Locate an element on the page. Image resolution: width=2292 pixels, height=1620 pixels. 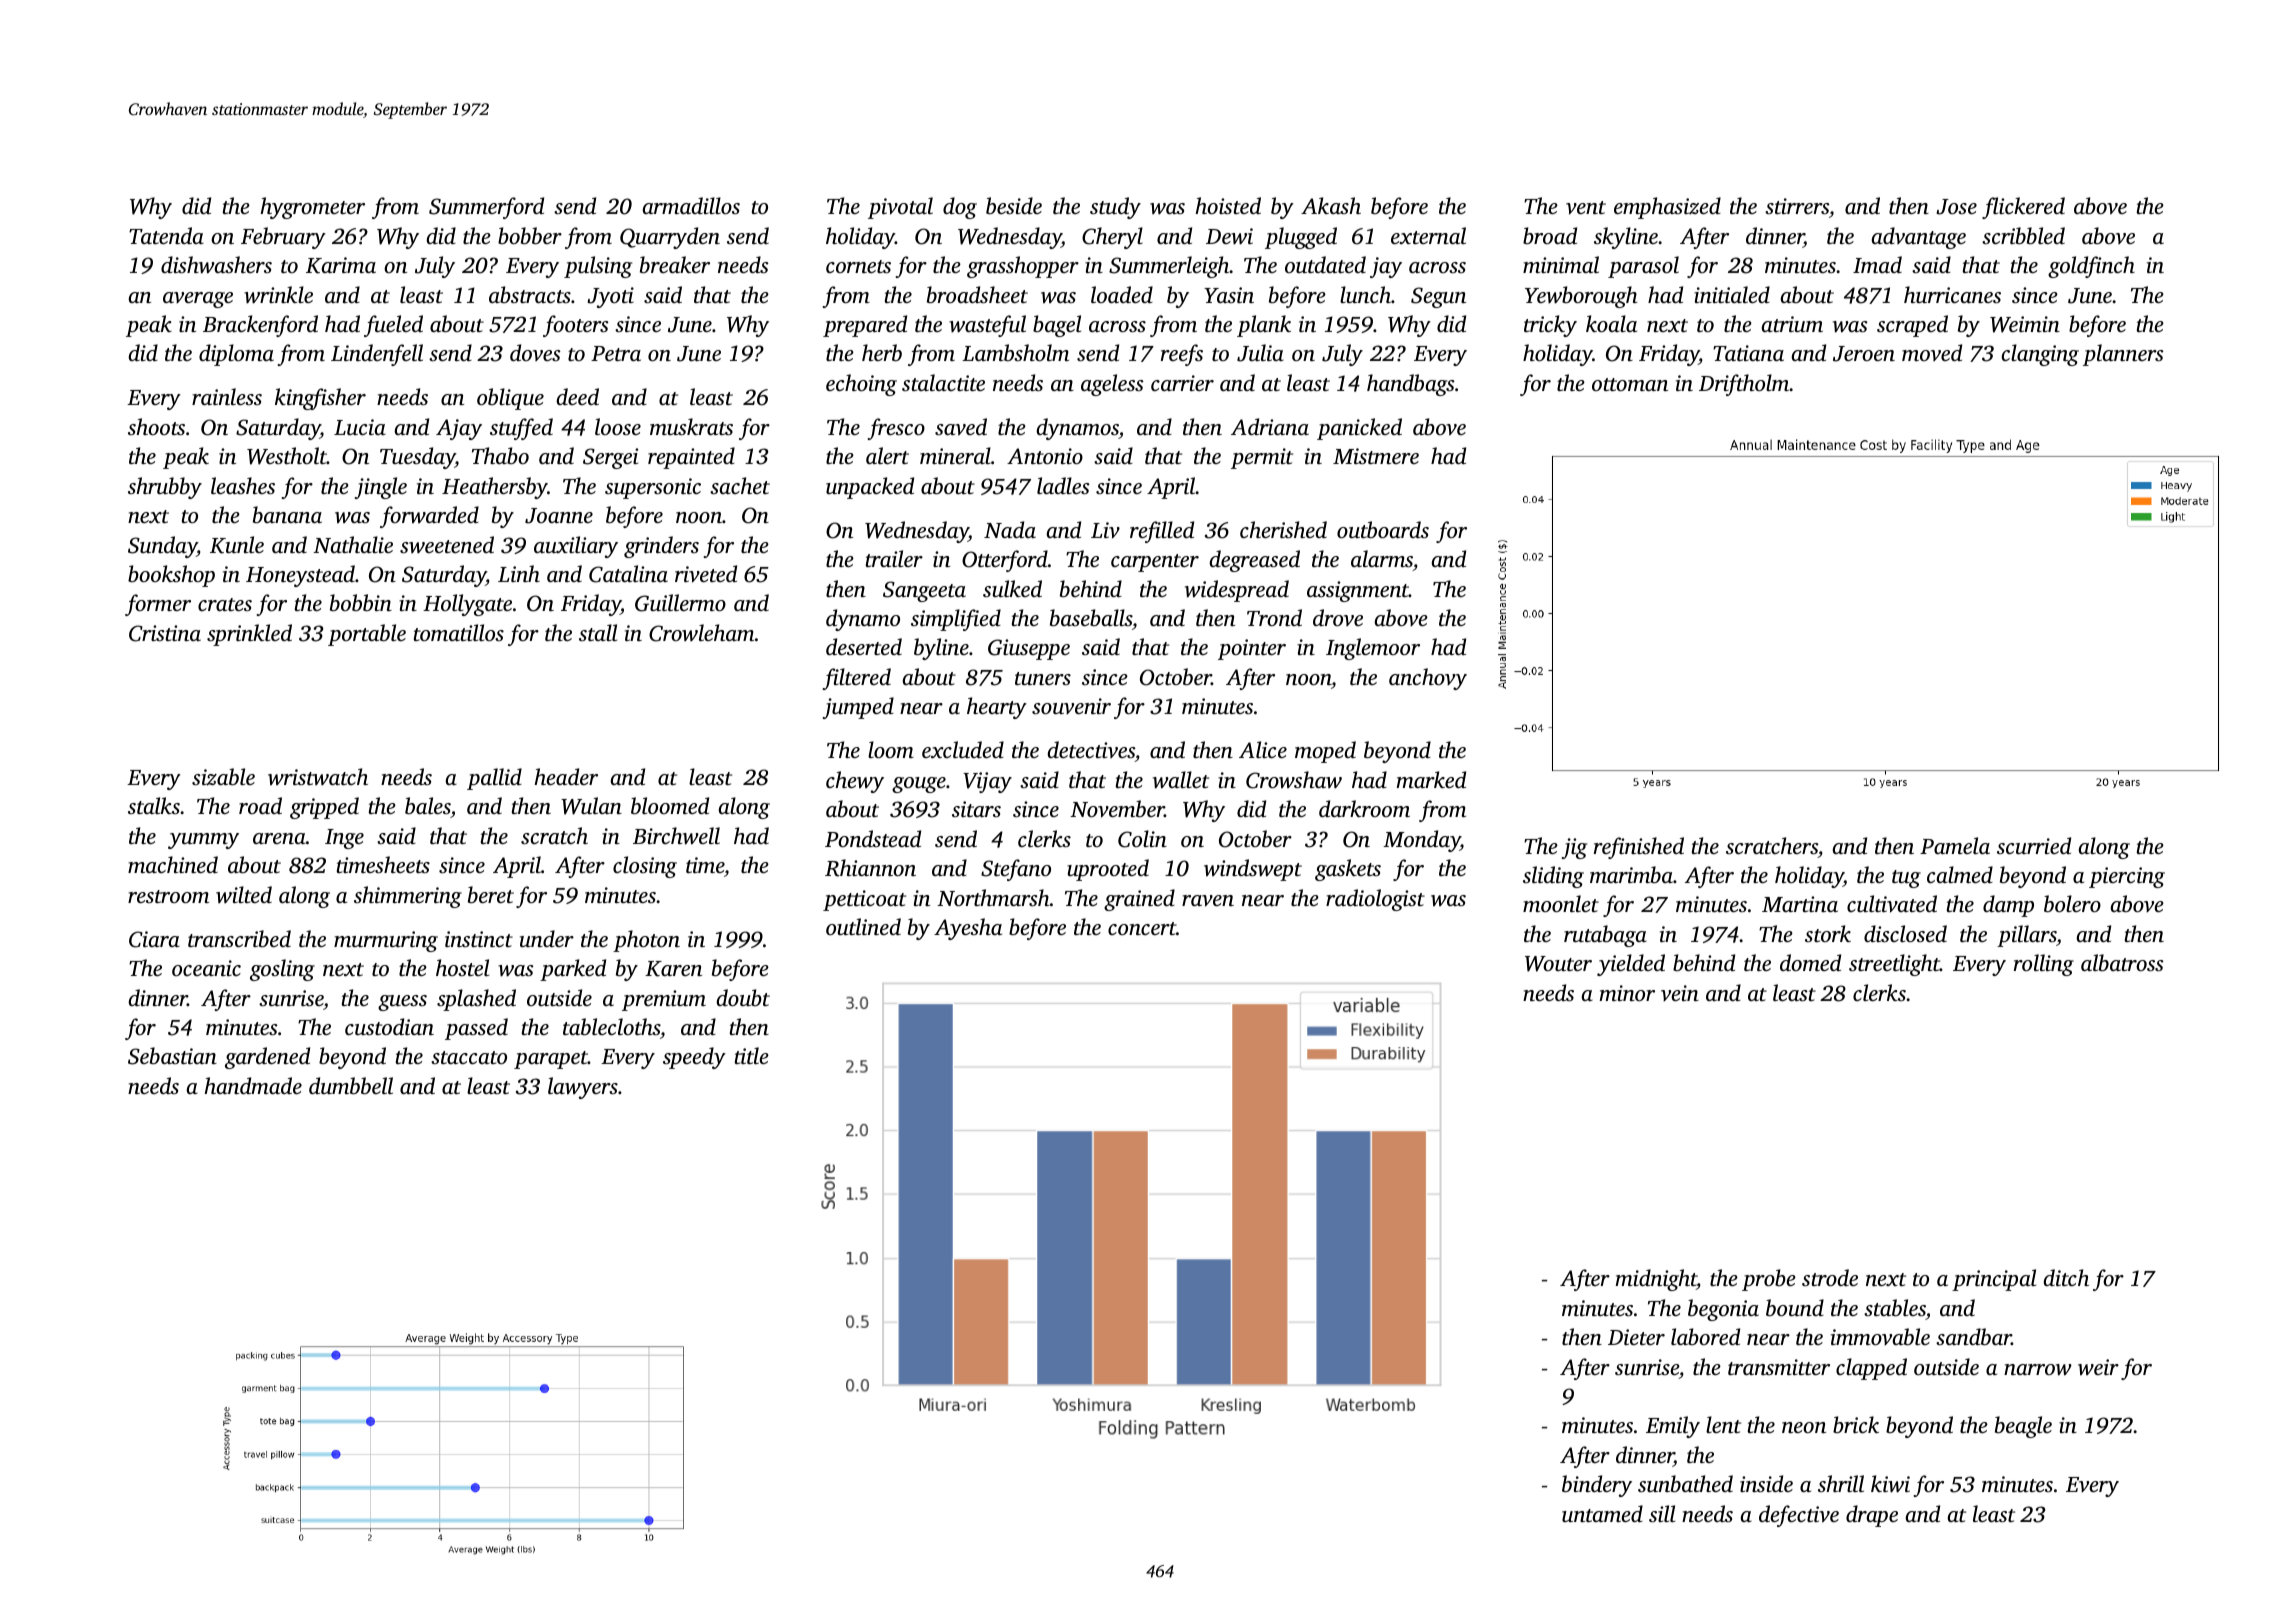
Emily is located at coordinates (1673, 1427).
